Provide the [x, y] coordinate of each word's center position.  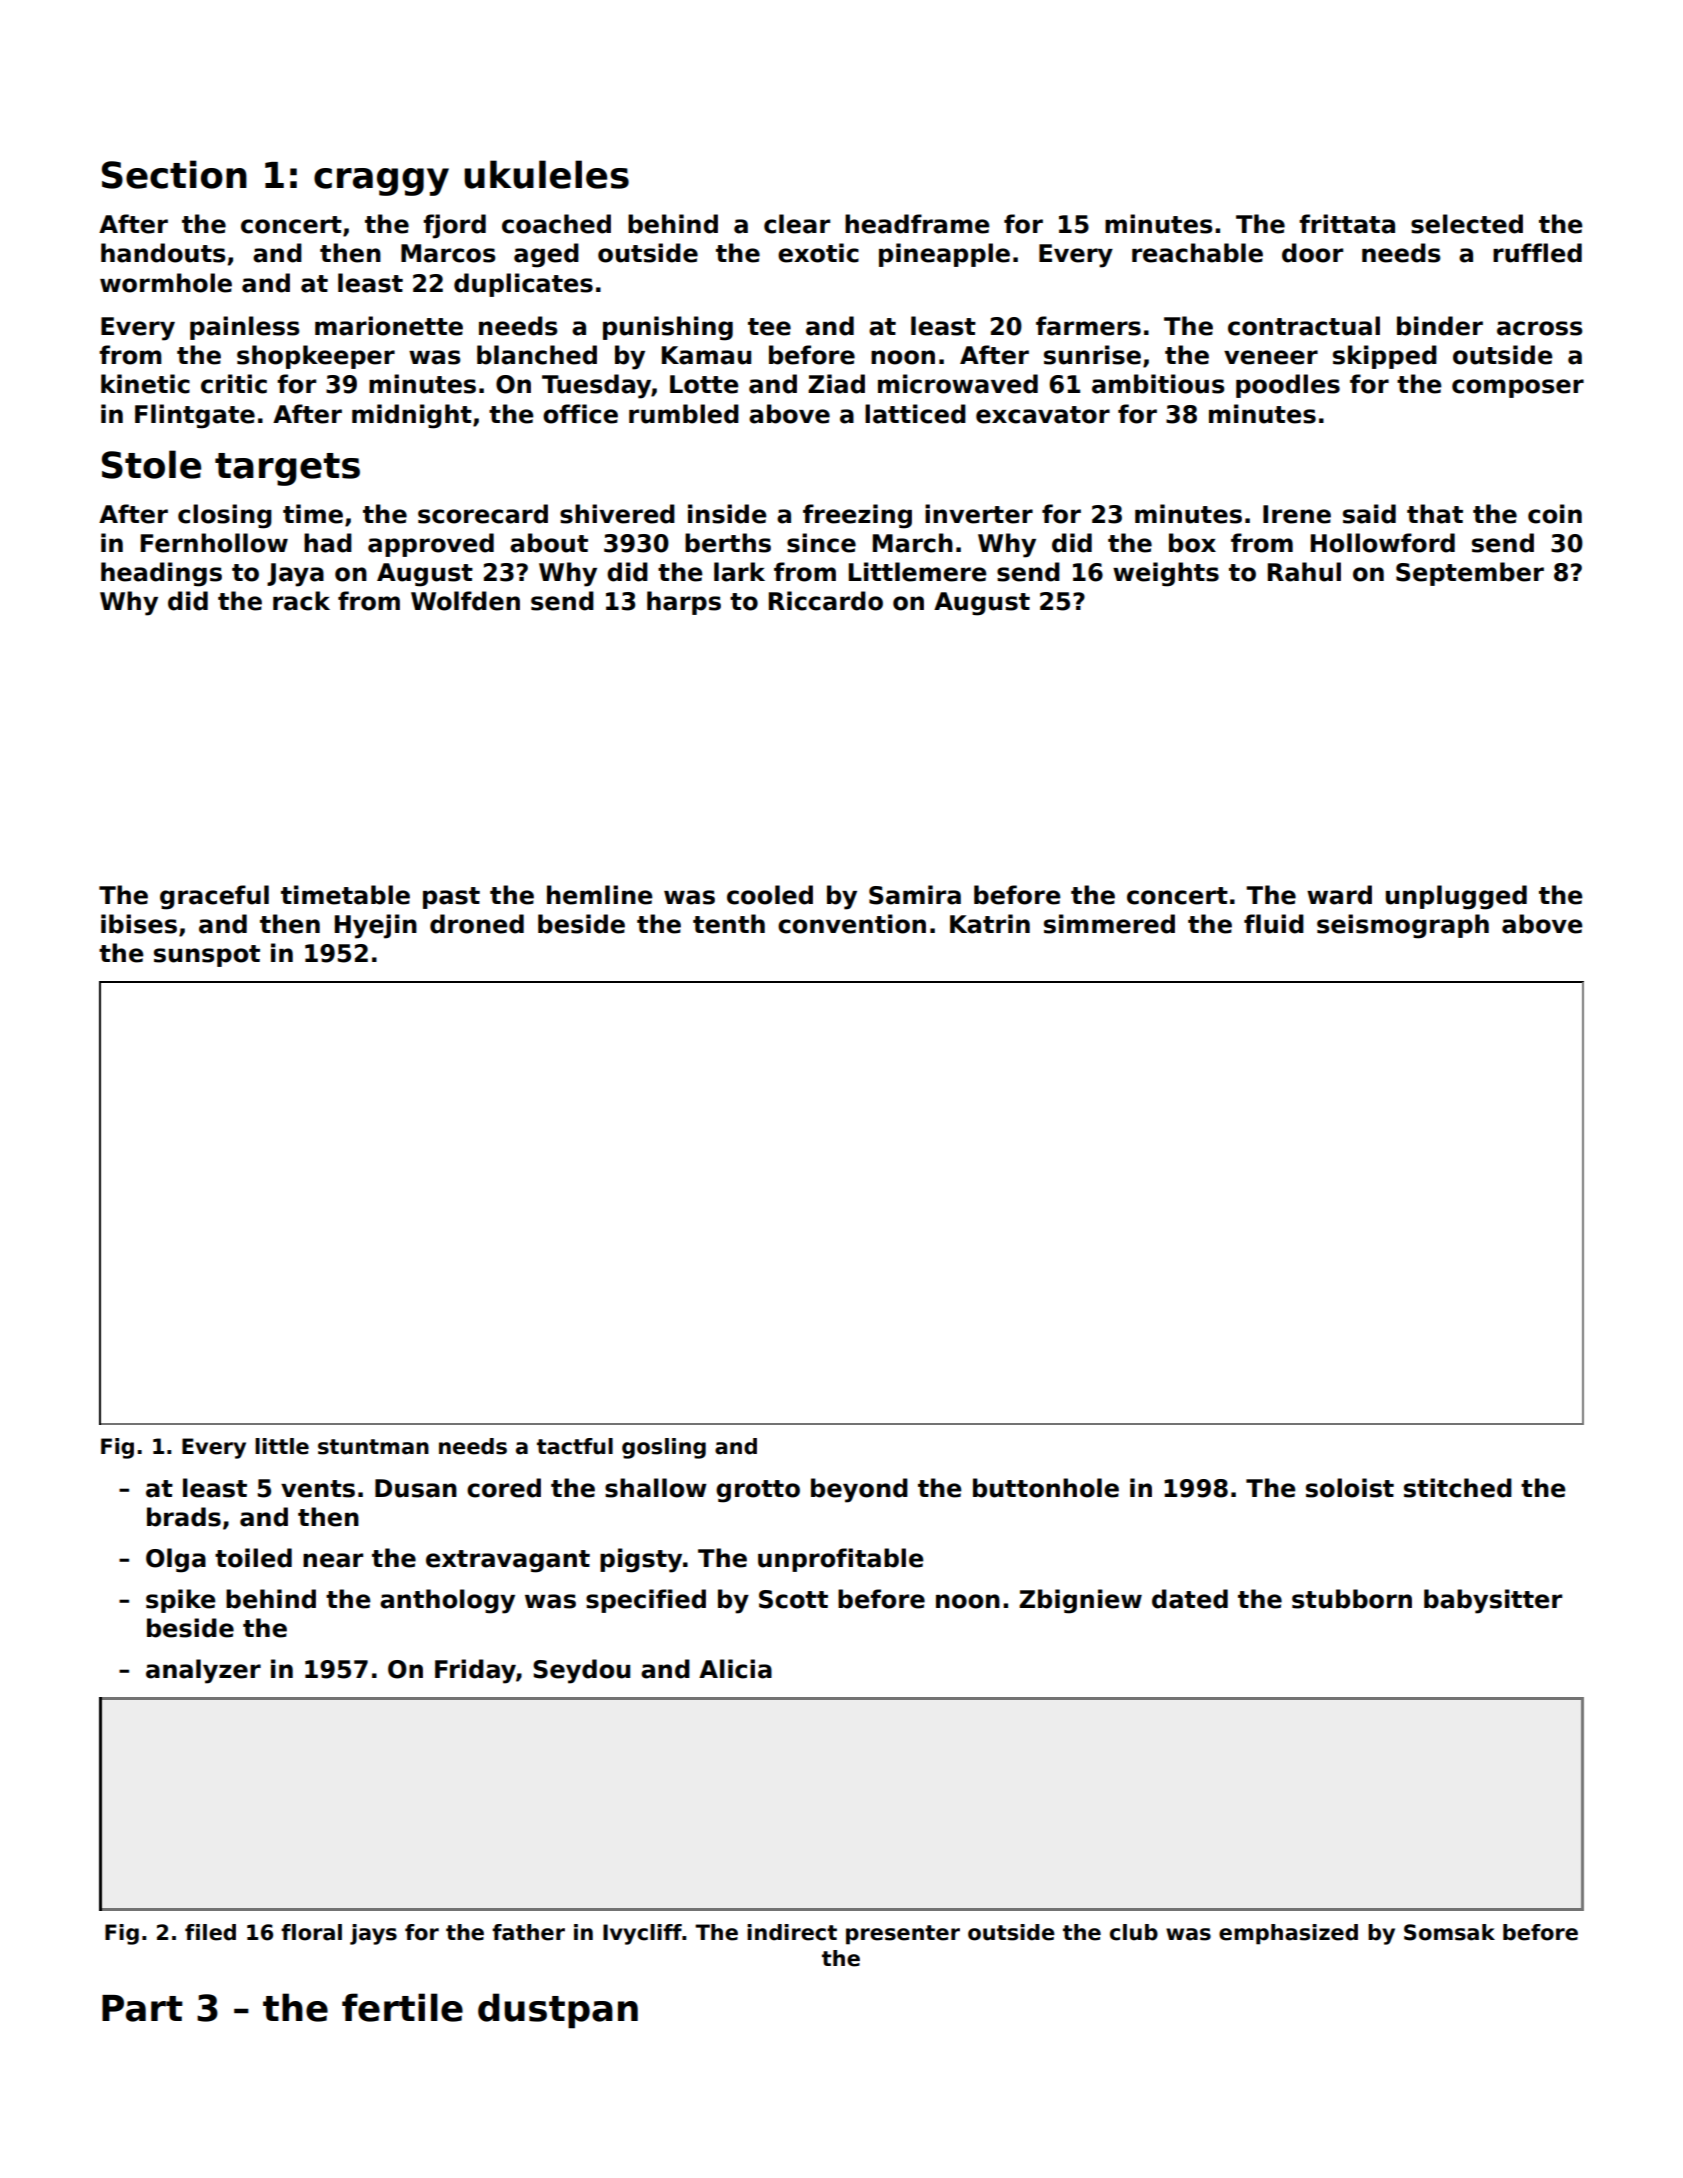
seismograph [1403, 926]
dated [1190, 1599]
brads [184, 1517]
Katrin [990, 924]
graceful [214, 897]
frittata [1347, 224]
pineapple [944, 255]
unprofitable [840, 1560]
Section [174, 174]
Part [142, 2008]
